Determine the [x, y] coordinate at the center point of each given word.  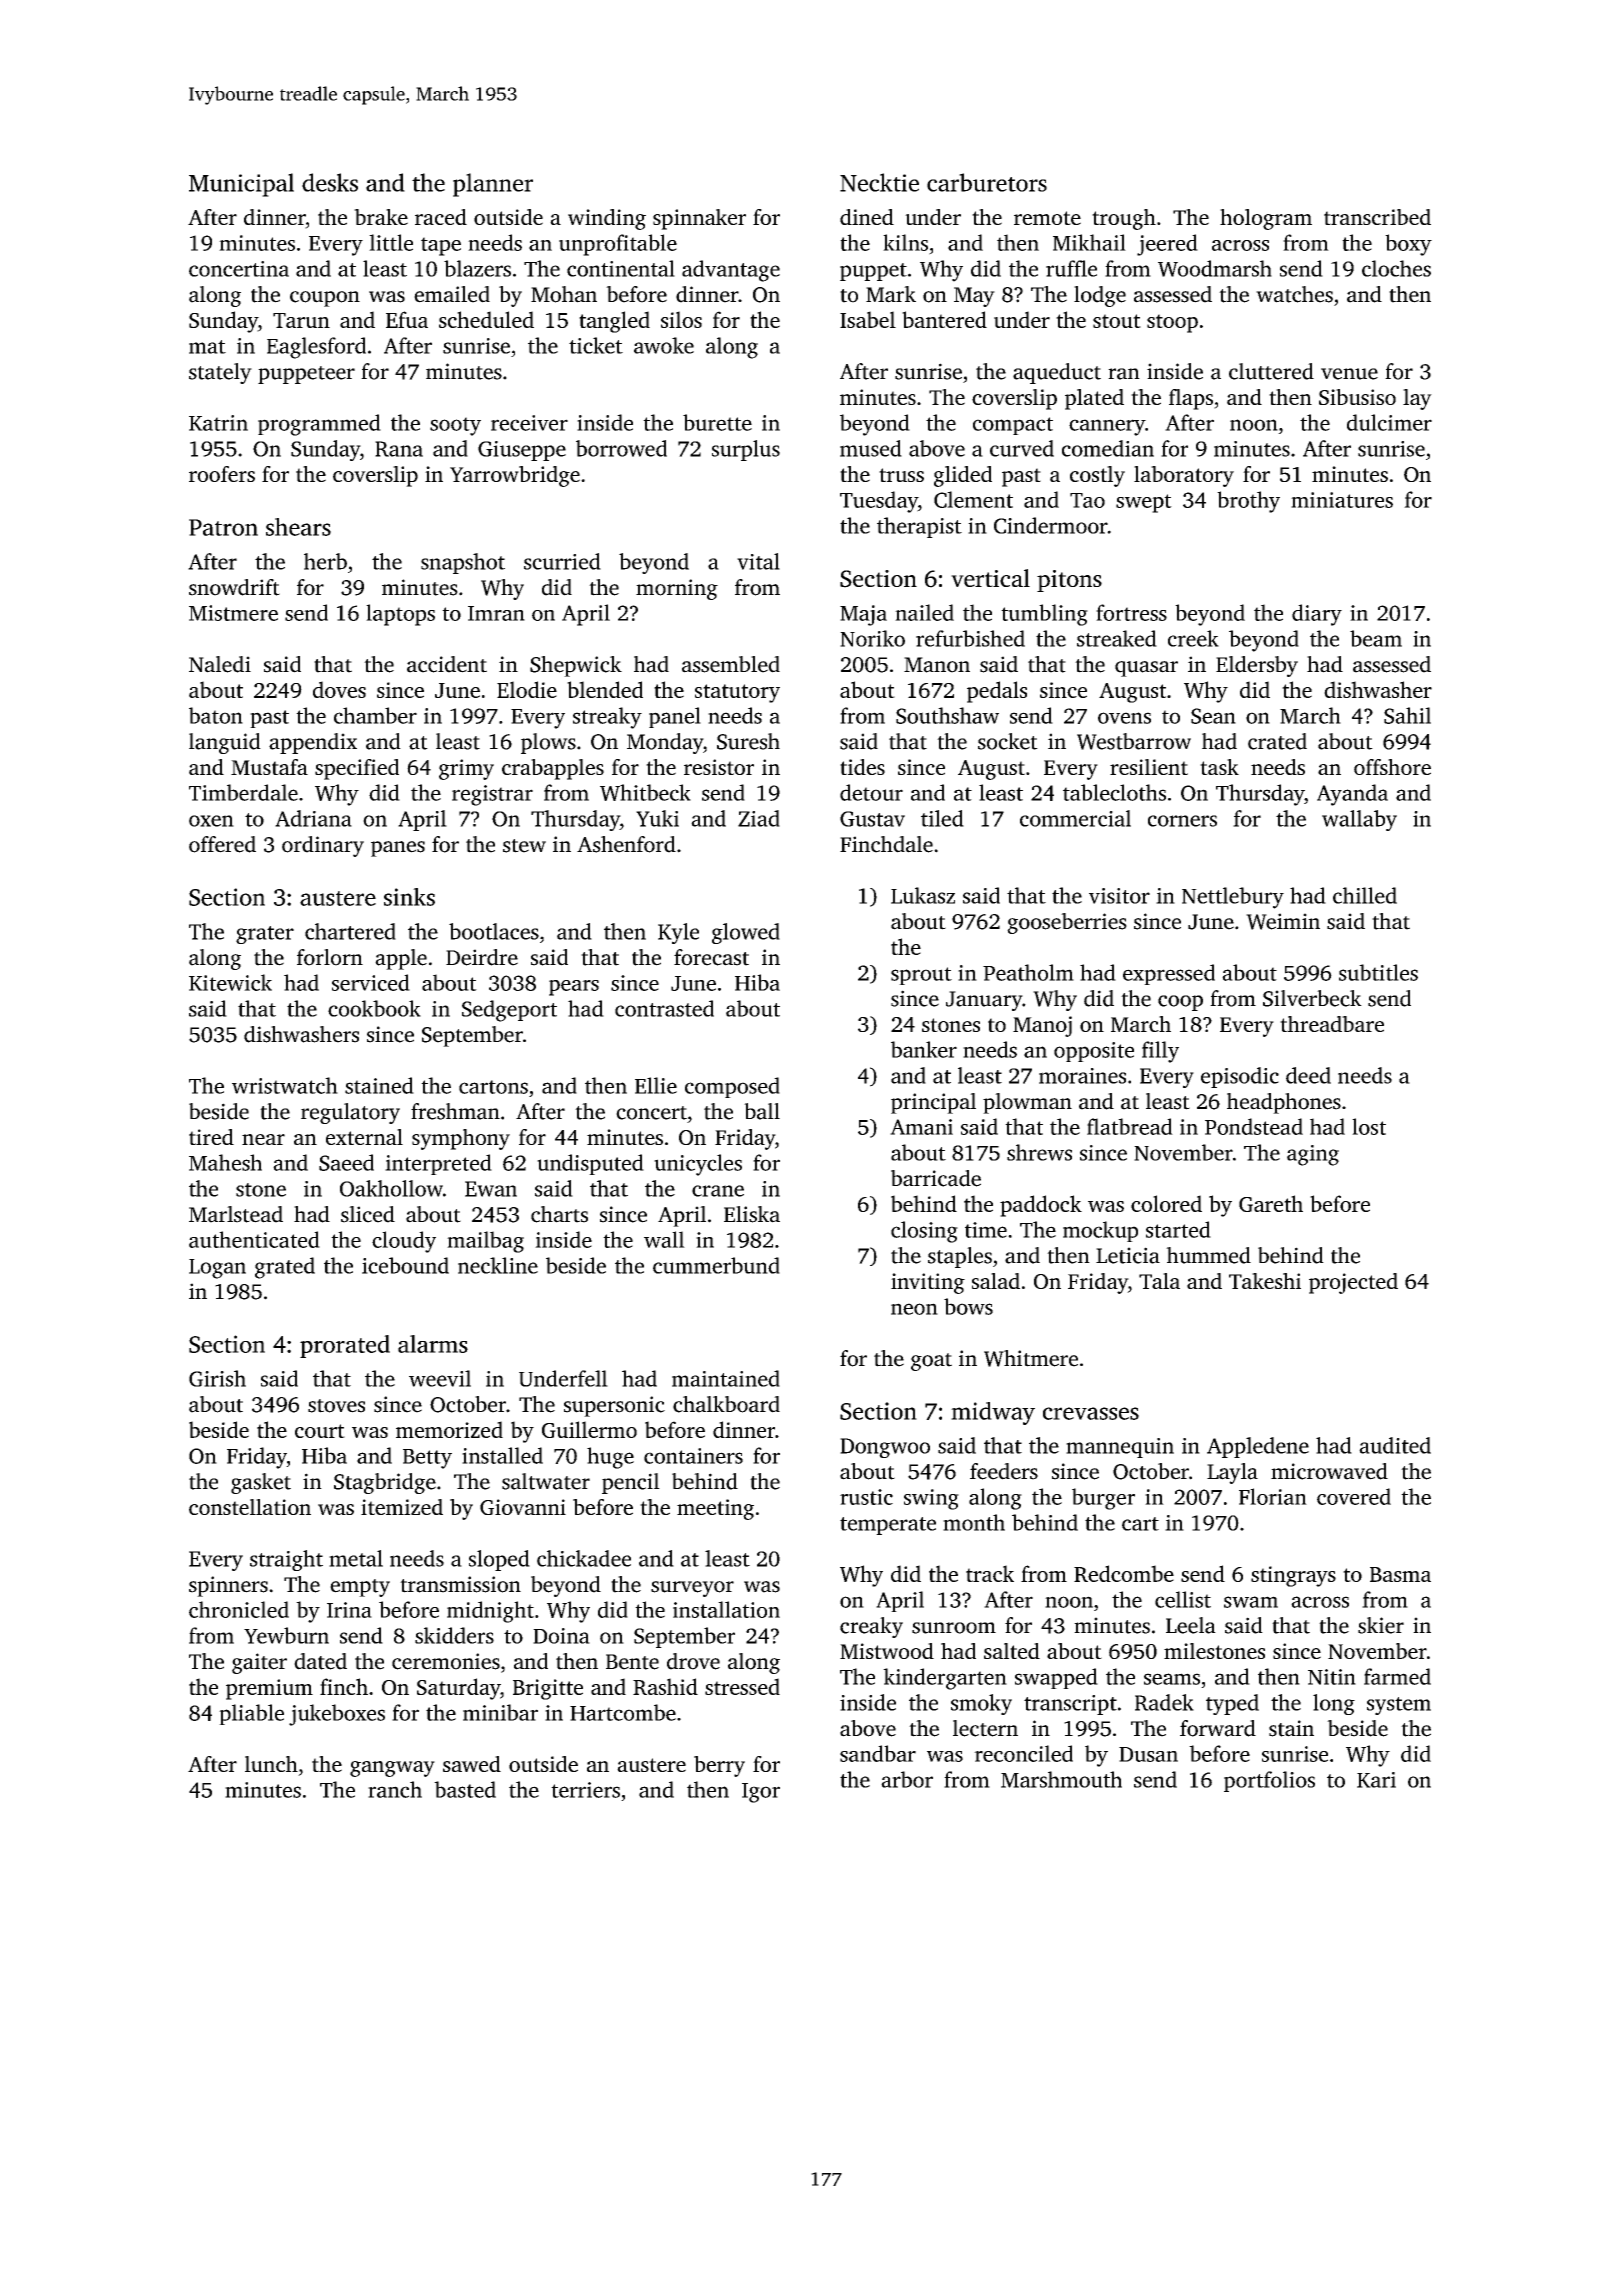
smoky [981, 1704]
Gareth [1271, 1203]
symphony [461, 1139]
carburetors [987, 182]
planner [493, 185]
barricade [936, 1178]
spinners [228, 1586]
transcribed [1377, 217]
